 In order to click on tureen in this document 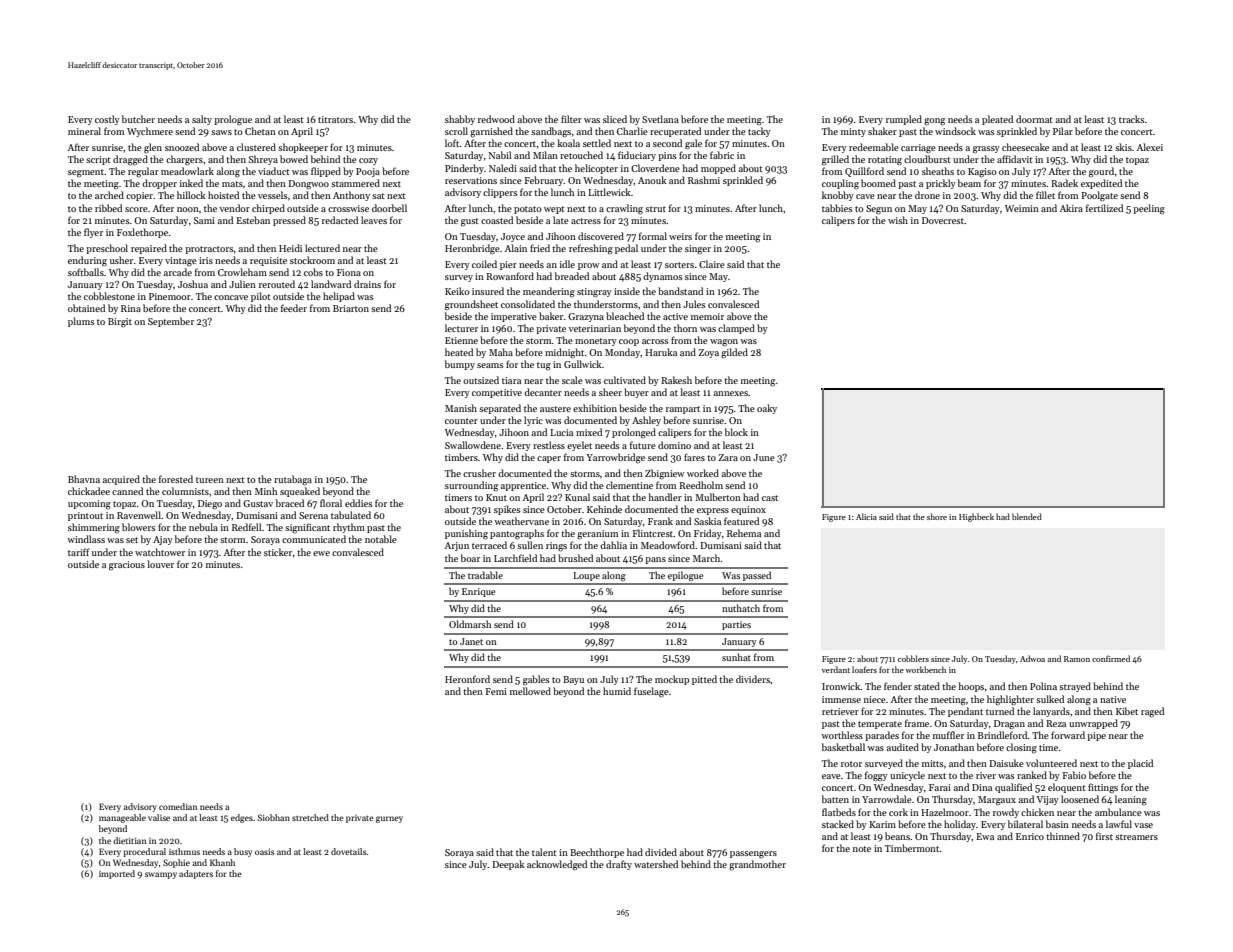, I will do `click(210, 480)`.
